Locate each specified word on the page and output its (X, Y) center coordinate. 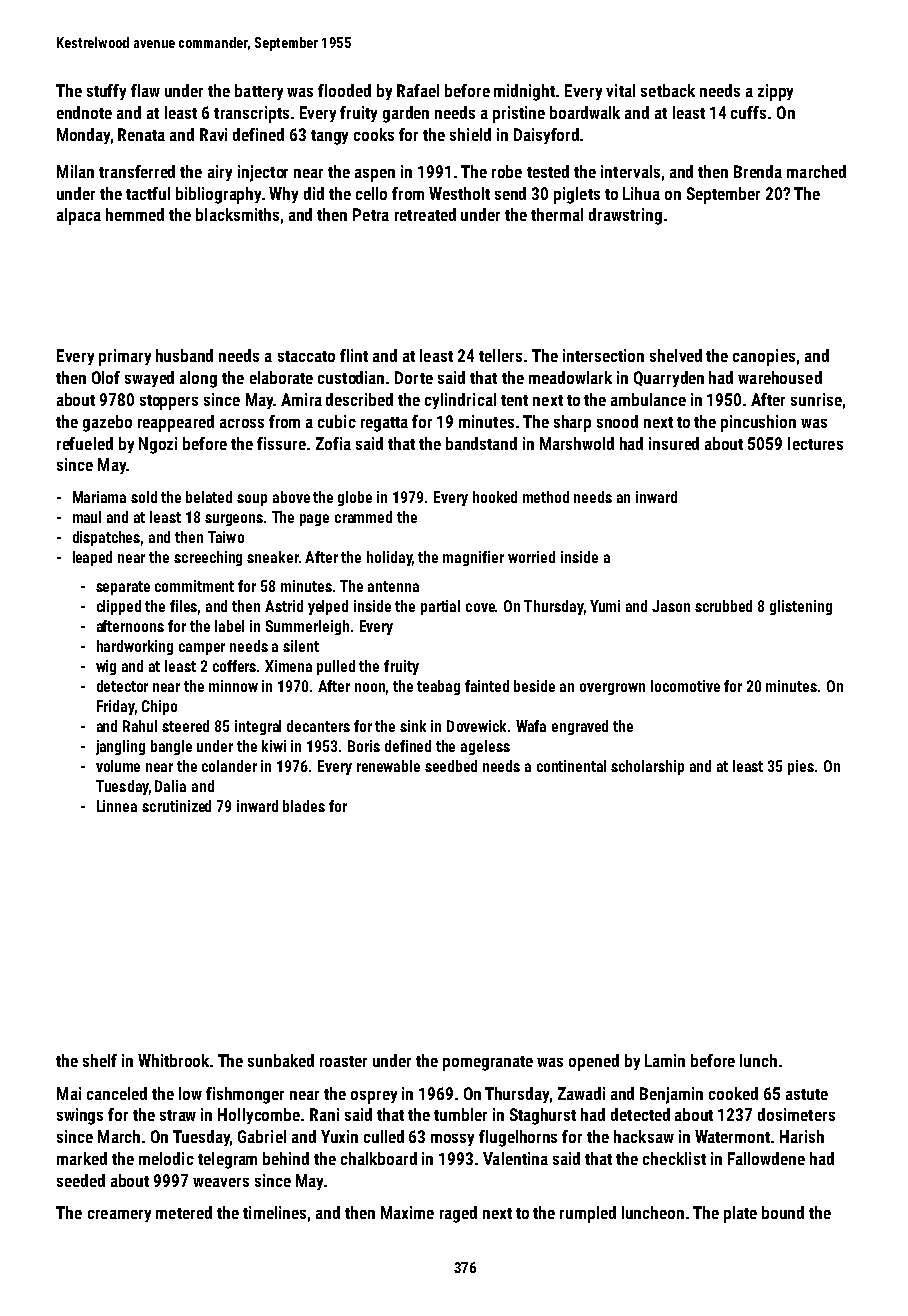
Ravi (213, 134)
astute (807, 1094)
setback (668, 90)
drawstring (625, 216)
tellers (500, 355)
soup (252, 500)
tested (548, 171)
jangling (120, 747)
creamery (119, 1216)
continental (571, 766)
